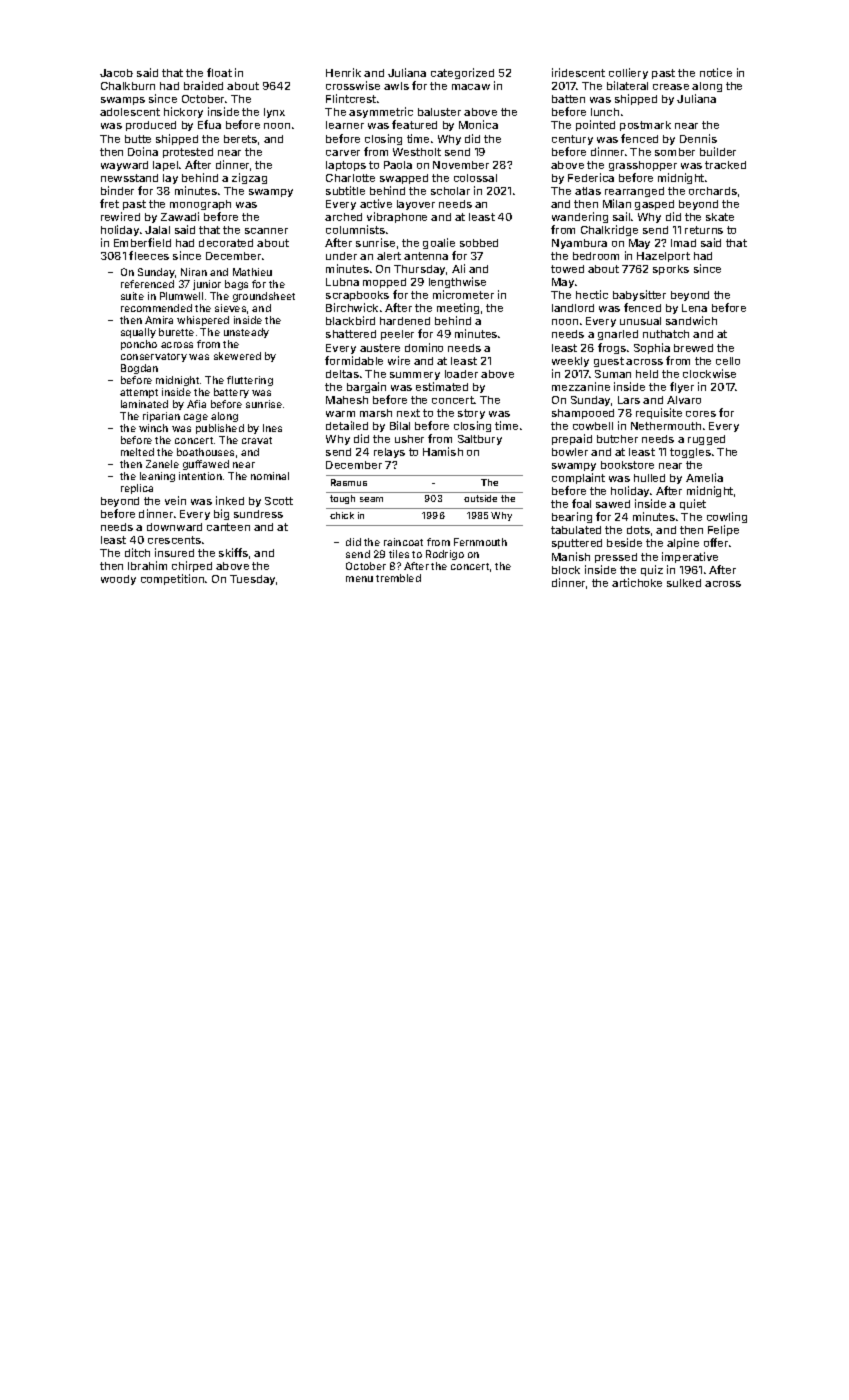  What do you see at coordinates (398, 578) in the page?
I see `trembled` at bounding box center [398, 578].
